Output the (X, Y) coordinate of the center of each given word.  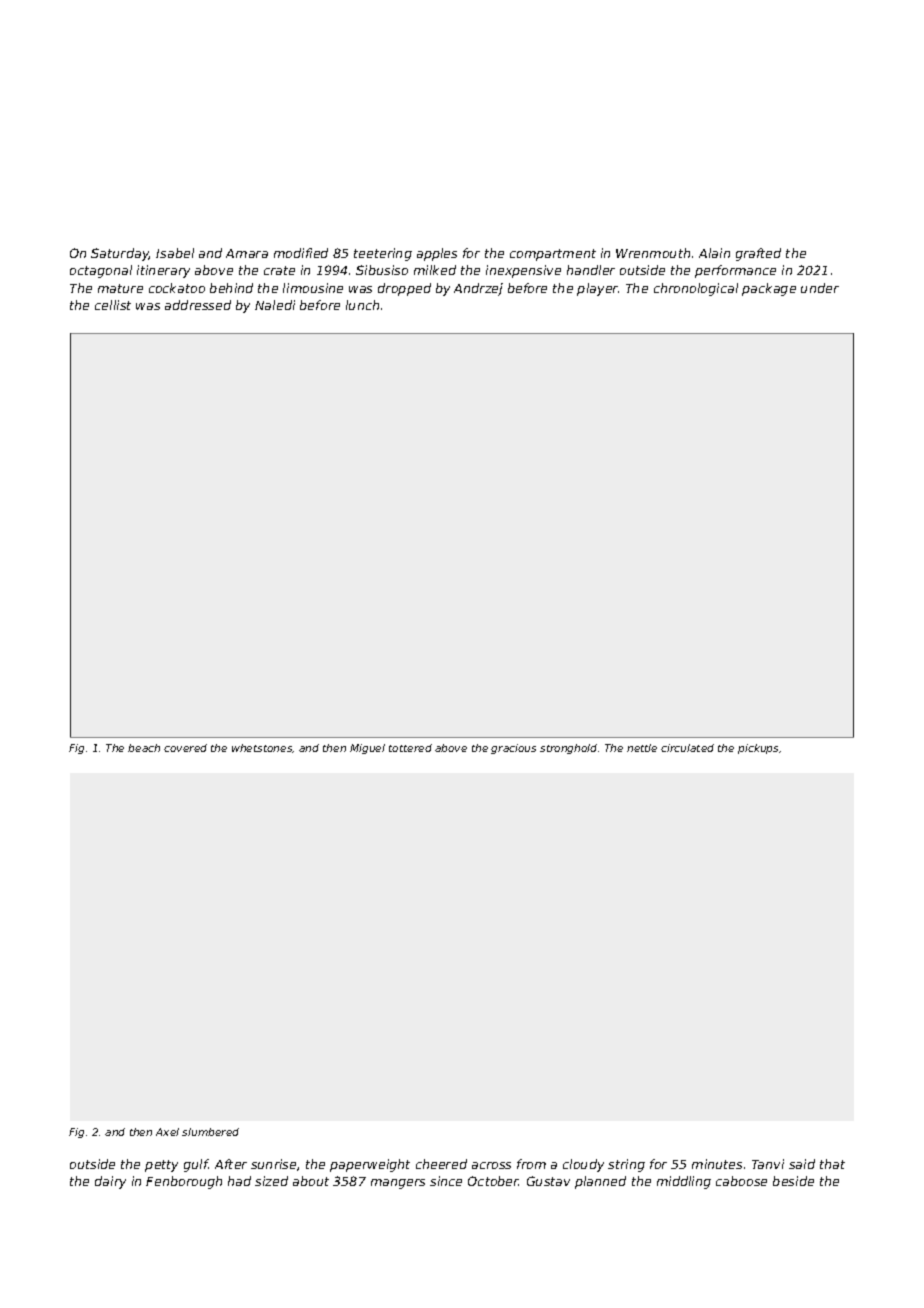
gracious (513, 749)
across (491, 1165)
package (769, 289)
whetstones (262, 748)
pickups (758, 749)
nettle (642, 748)
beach (144, 748)
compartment (553, 255)
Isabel (175, 253)
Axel (167, 1132)
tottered (410, 748)
